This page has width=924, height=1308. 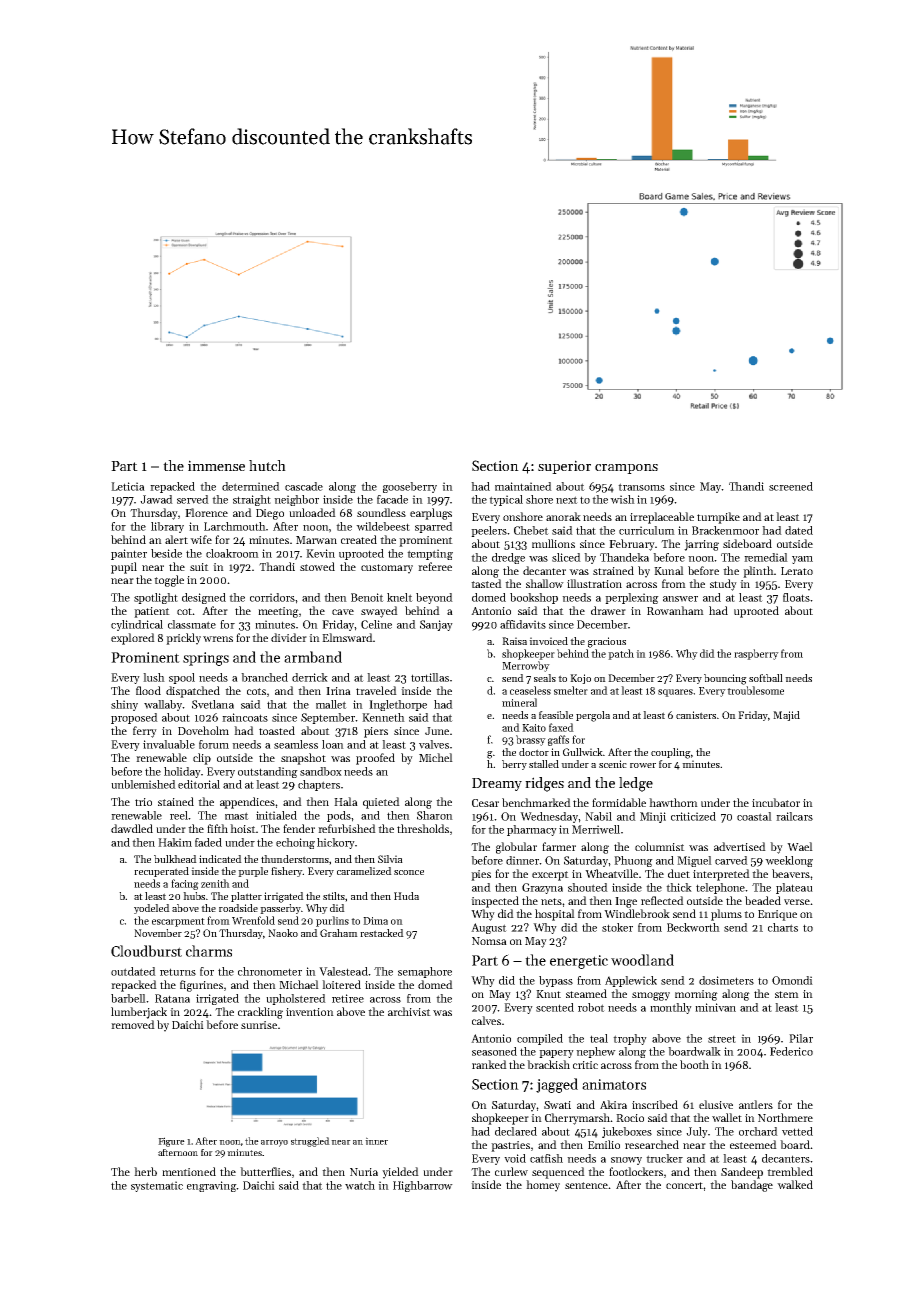 I want to click on herb, so click(x=145, y=1171).
